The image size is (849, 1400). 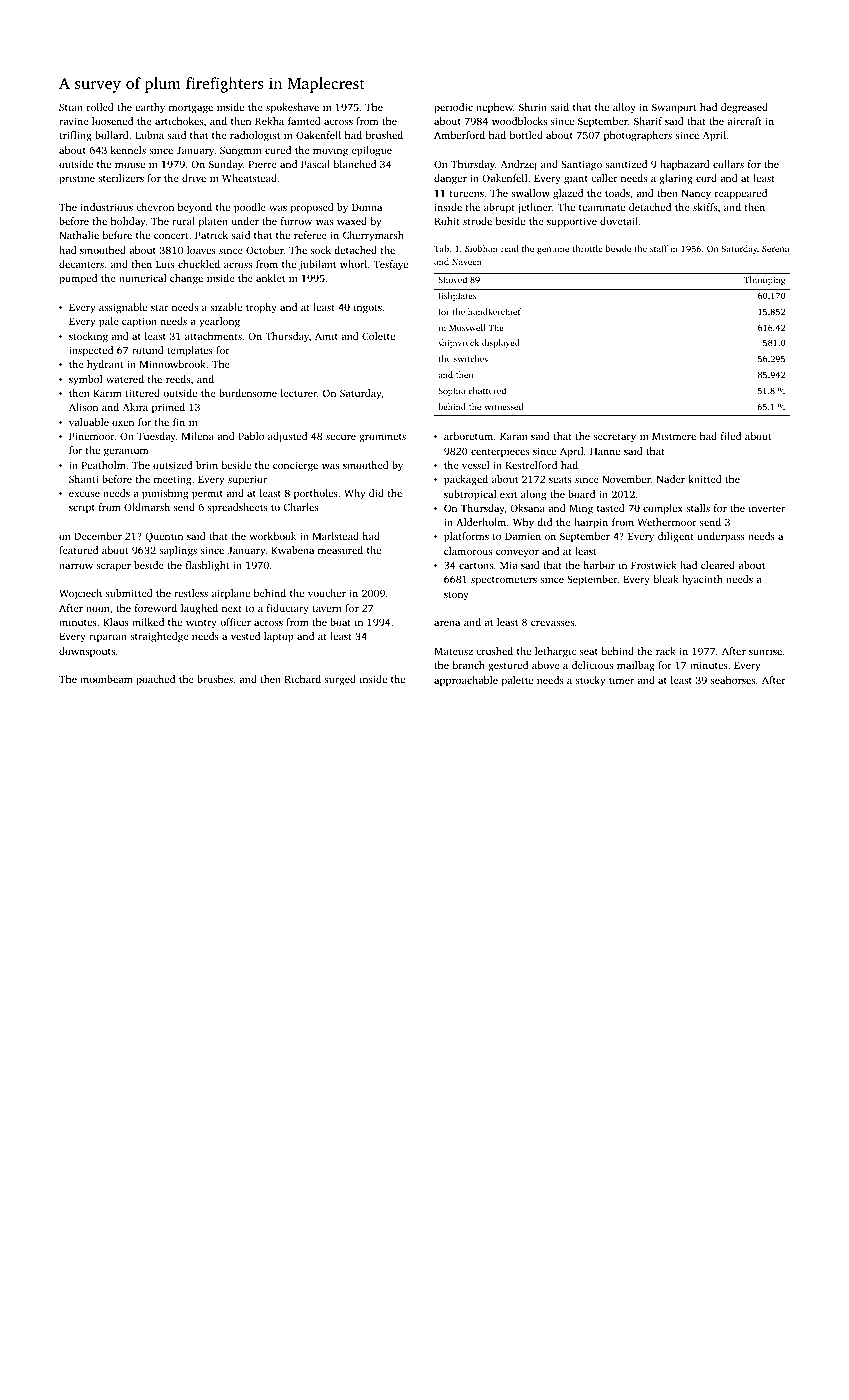 What do you see at coordinates (178, 551) in the page?
I see `saplings` at bounding box center [178, 551].
